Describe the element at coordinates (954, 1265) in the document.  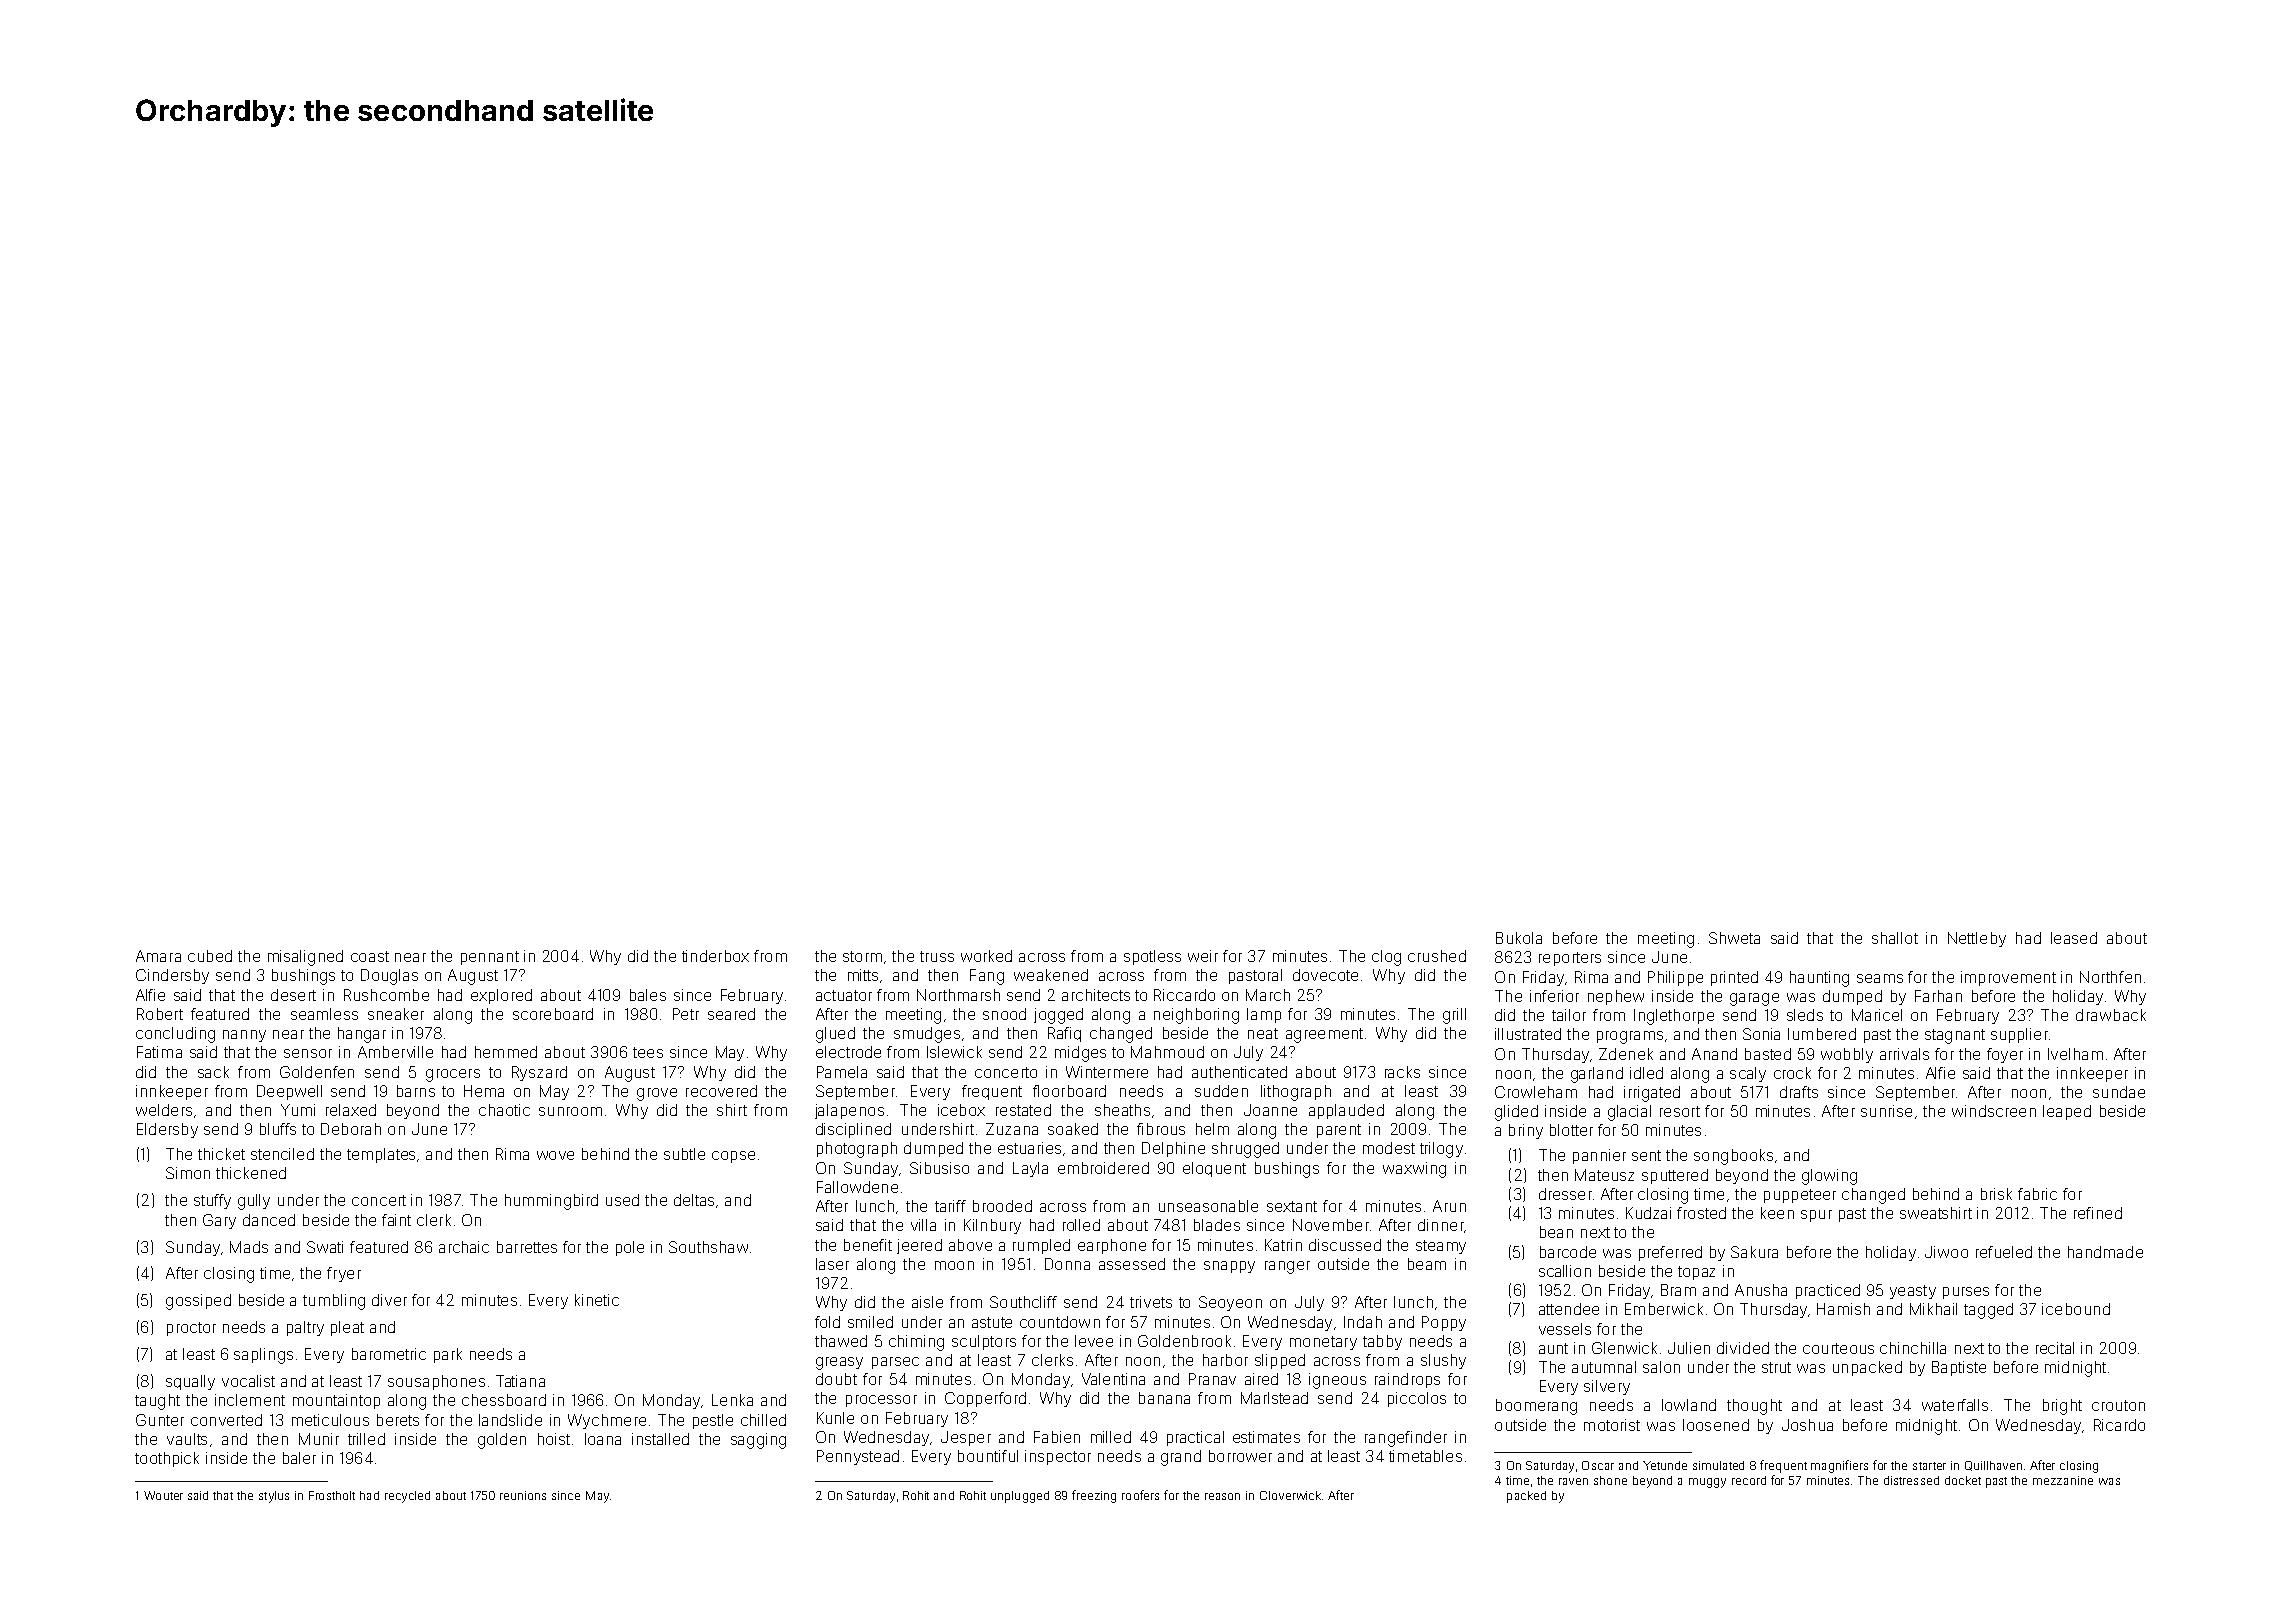
I see `moon` at that location.
